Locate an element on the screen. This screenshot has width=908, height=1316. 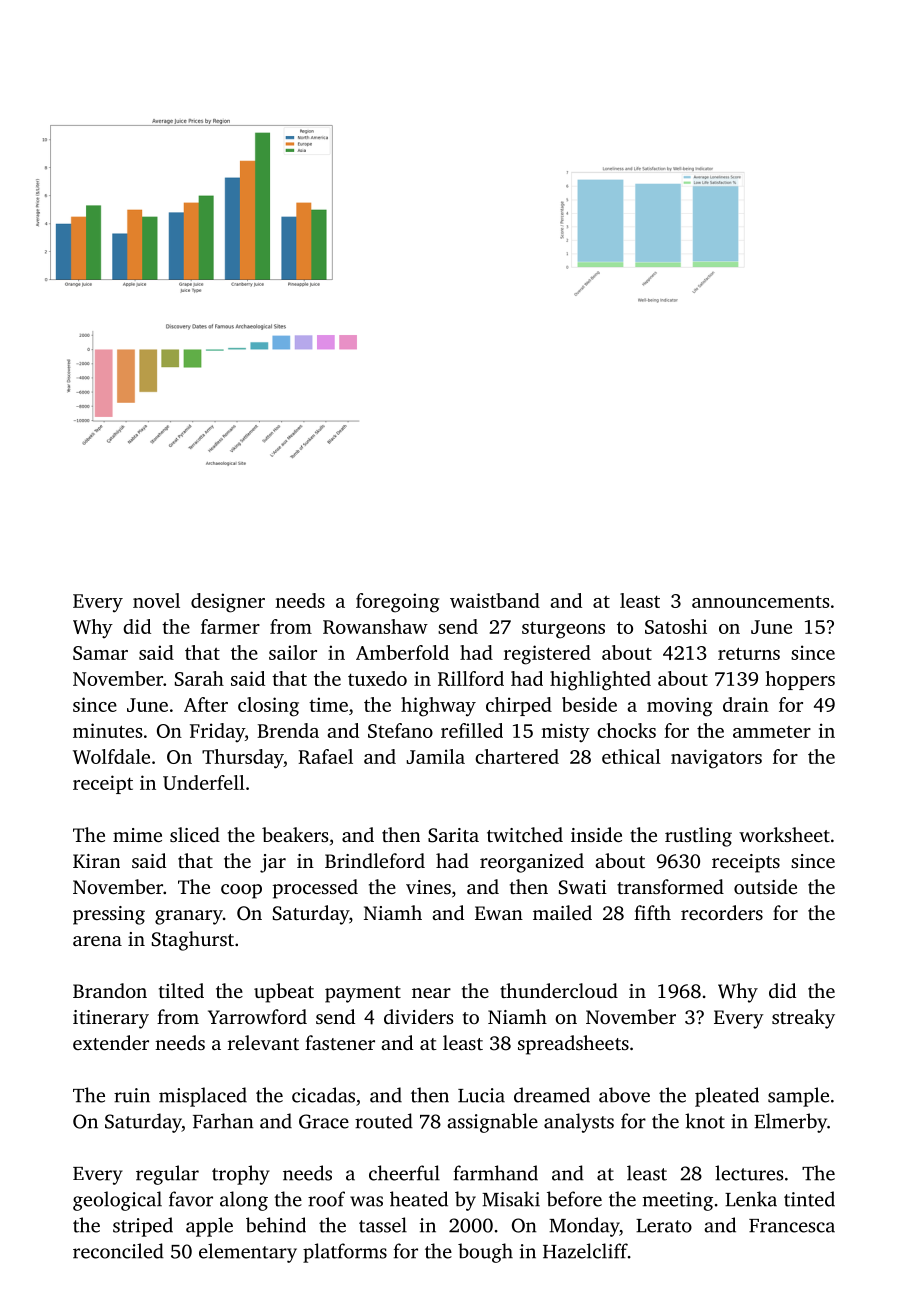
platforms is located at coordinates (345, 1253).
